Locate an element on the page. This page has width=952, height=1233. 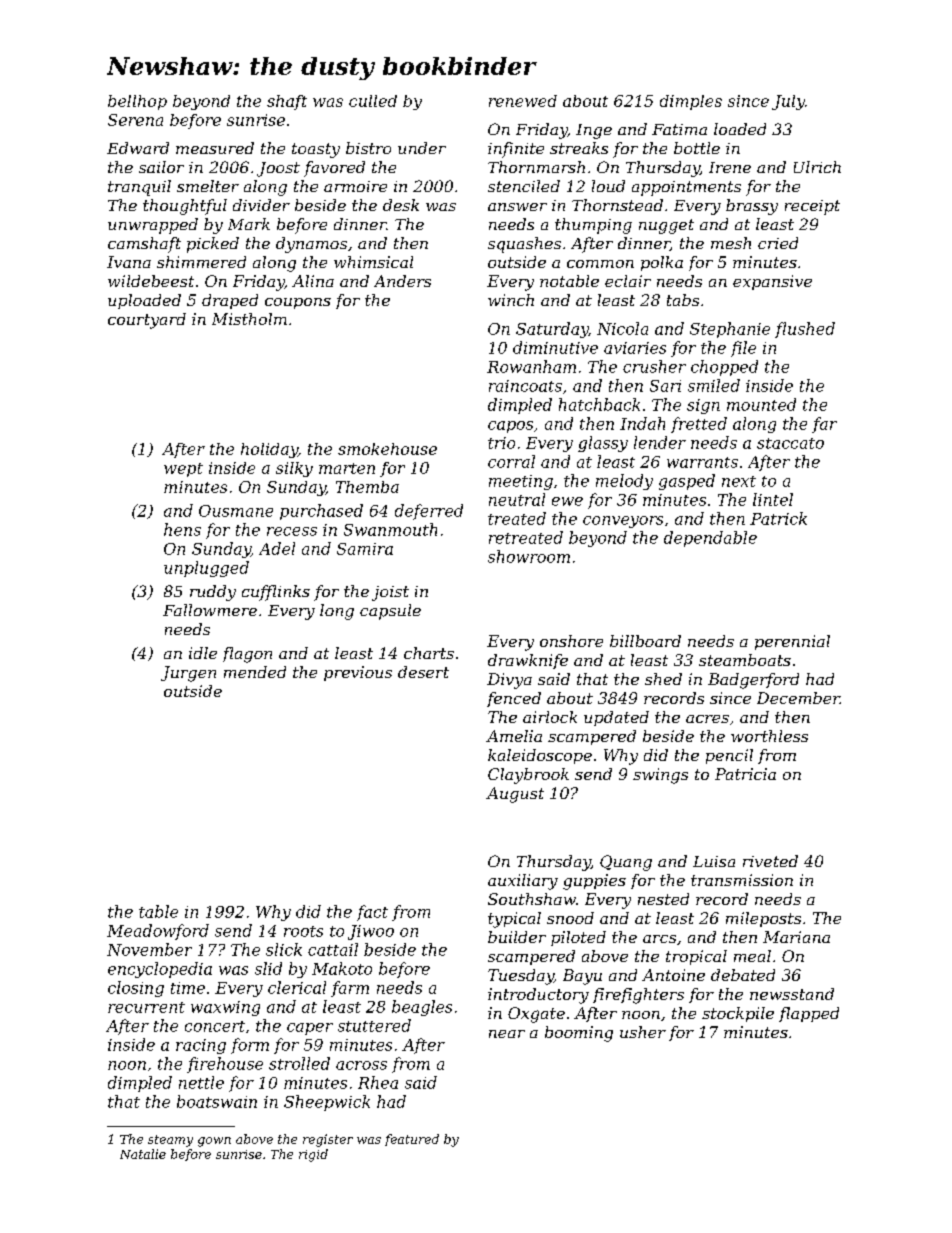
dimples is located at coordinates (691, 102).
